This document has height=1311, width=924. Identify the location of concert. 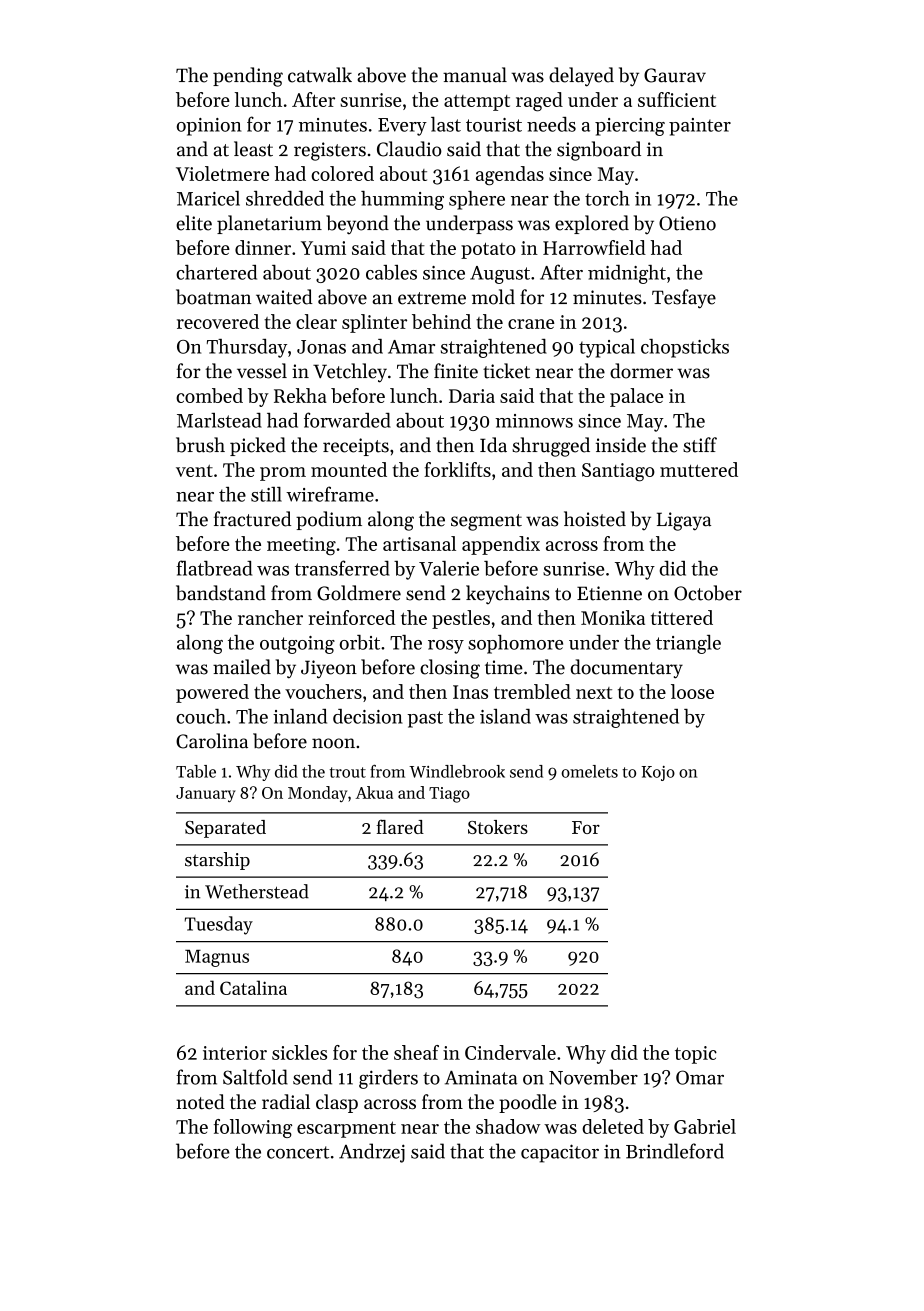
(298, 1152).
